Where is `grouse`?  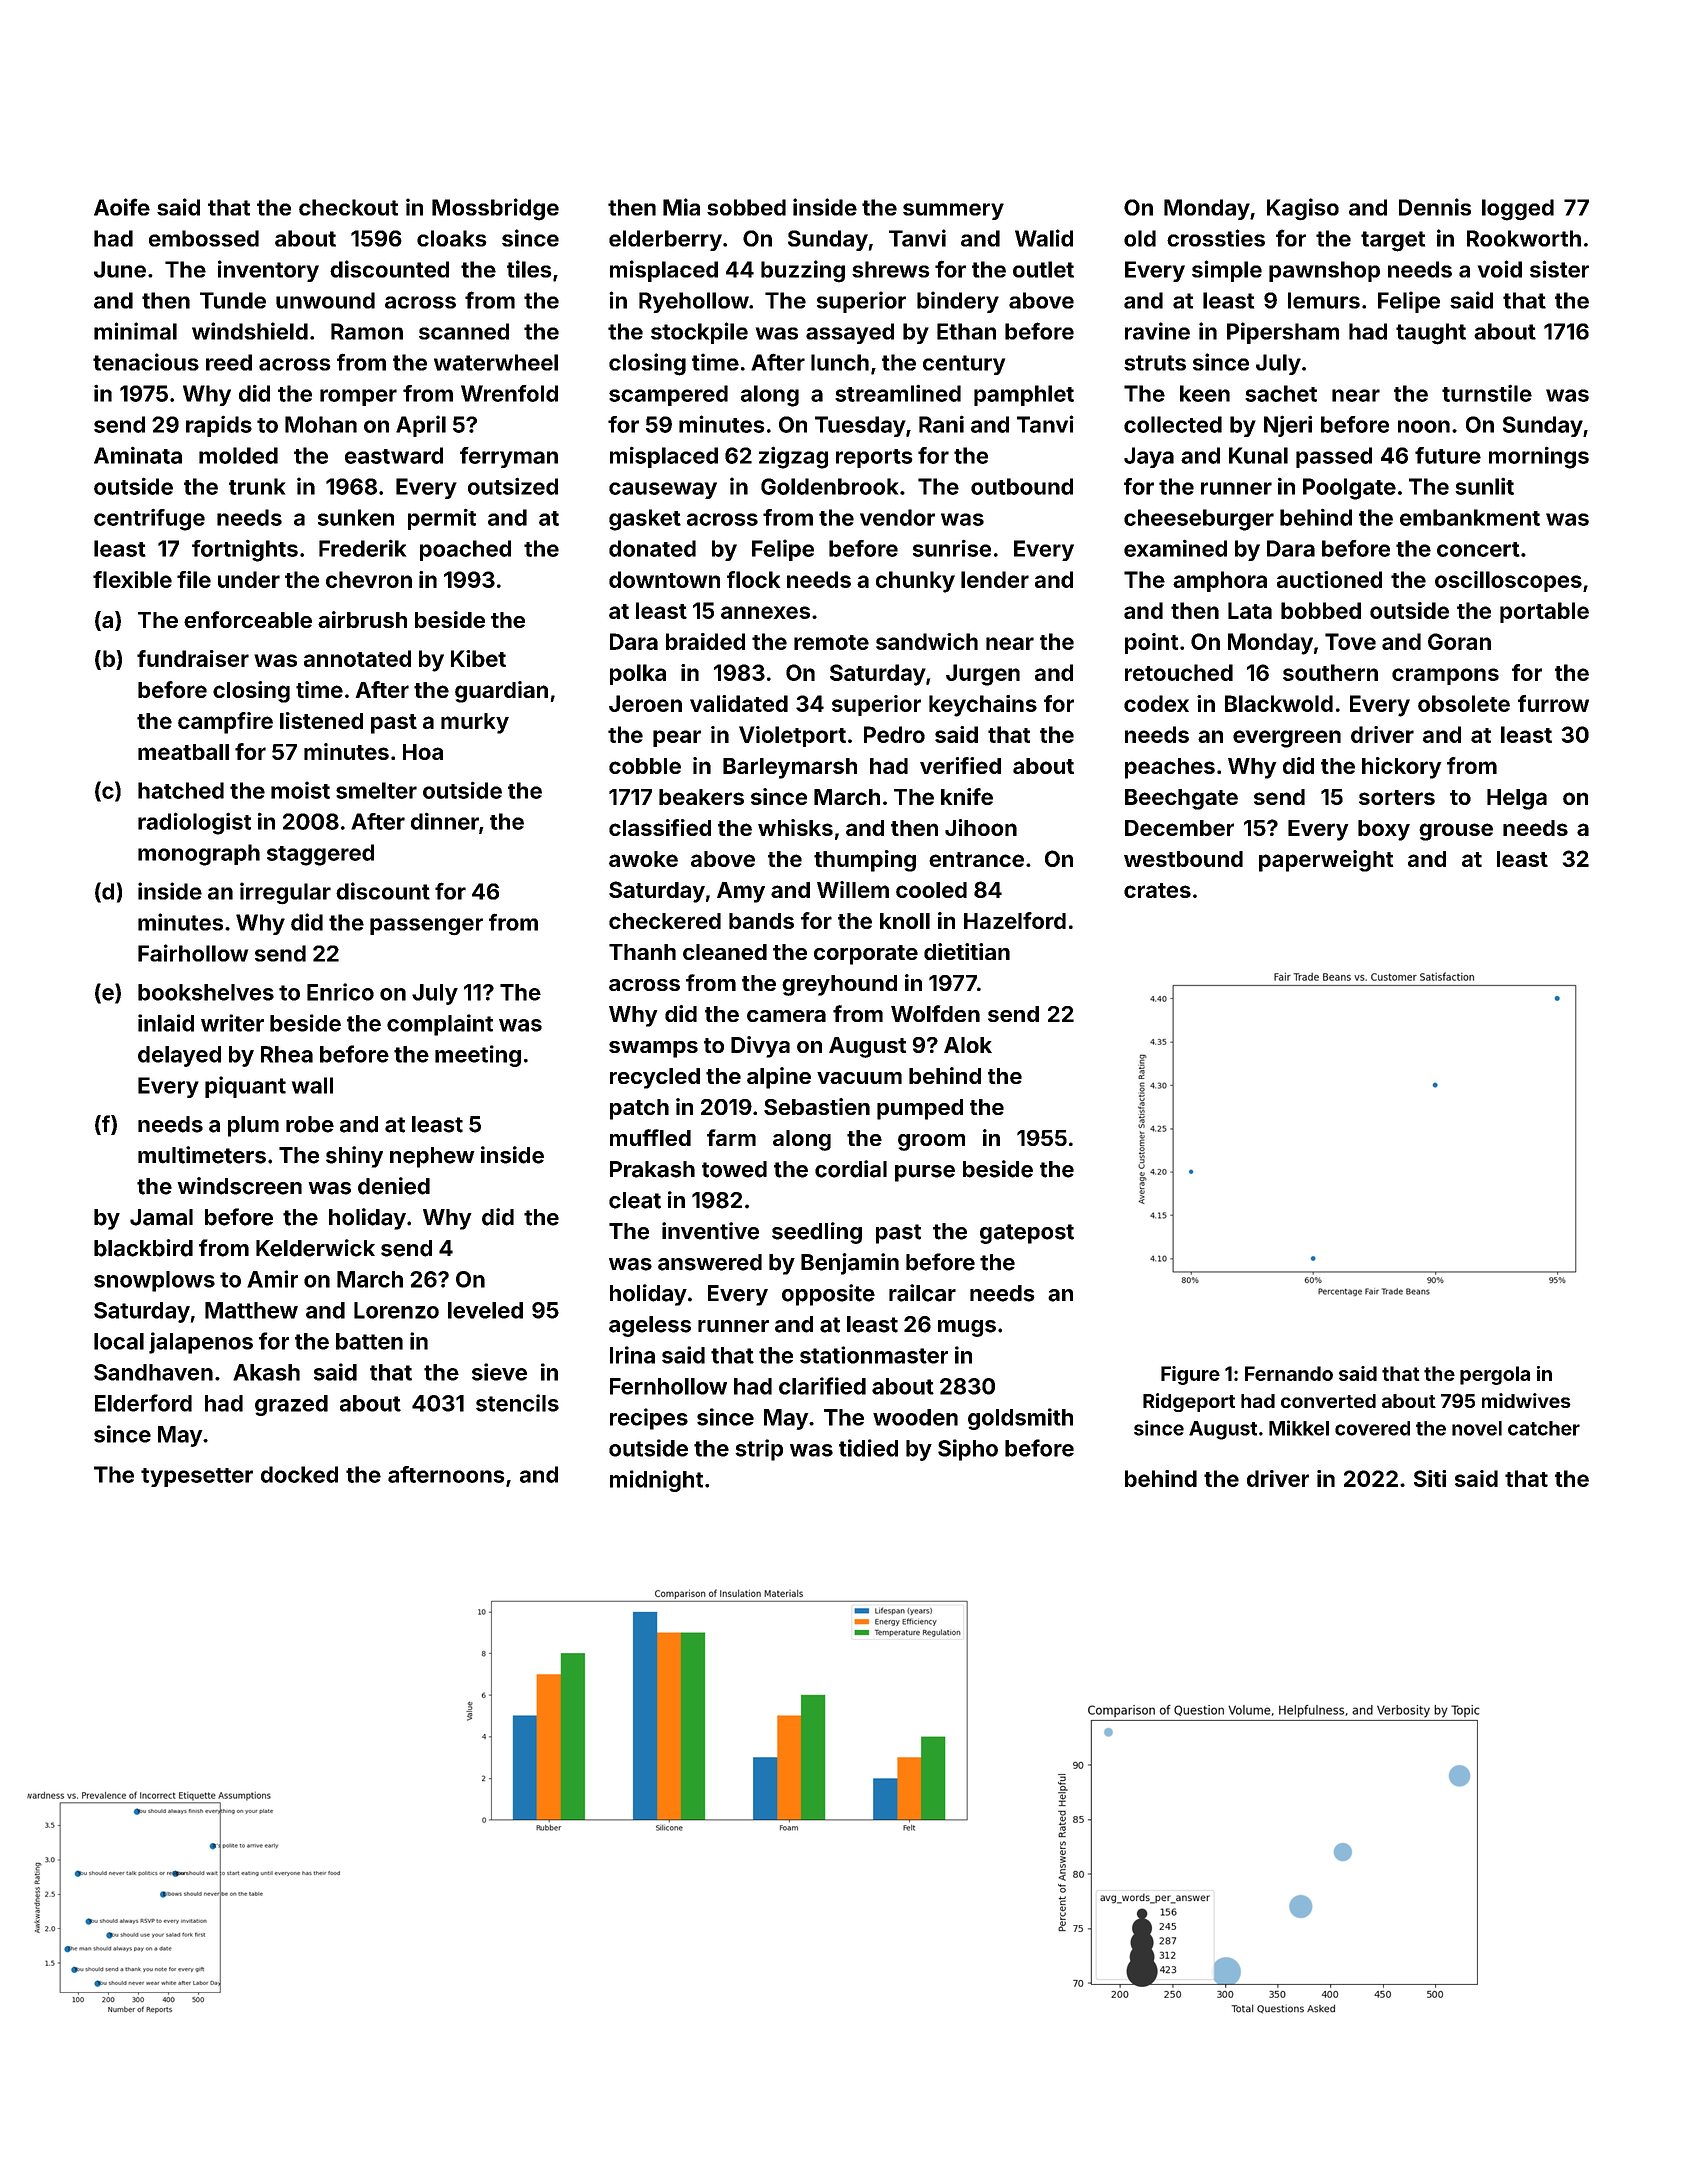
grouse is located at coordinates (1456, 832).
